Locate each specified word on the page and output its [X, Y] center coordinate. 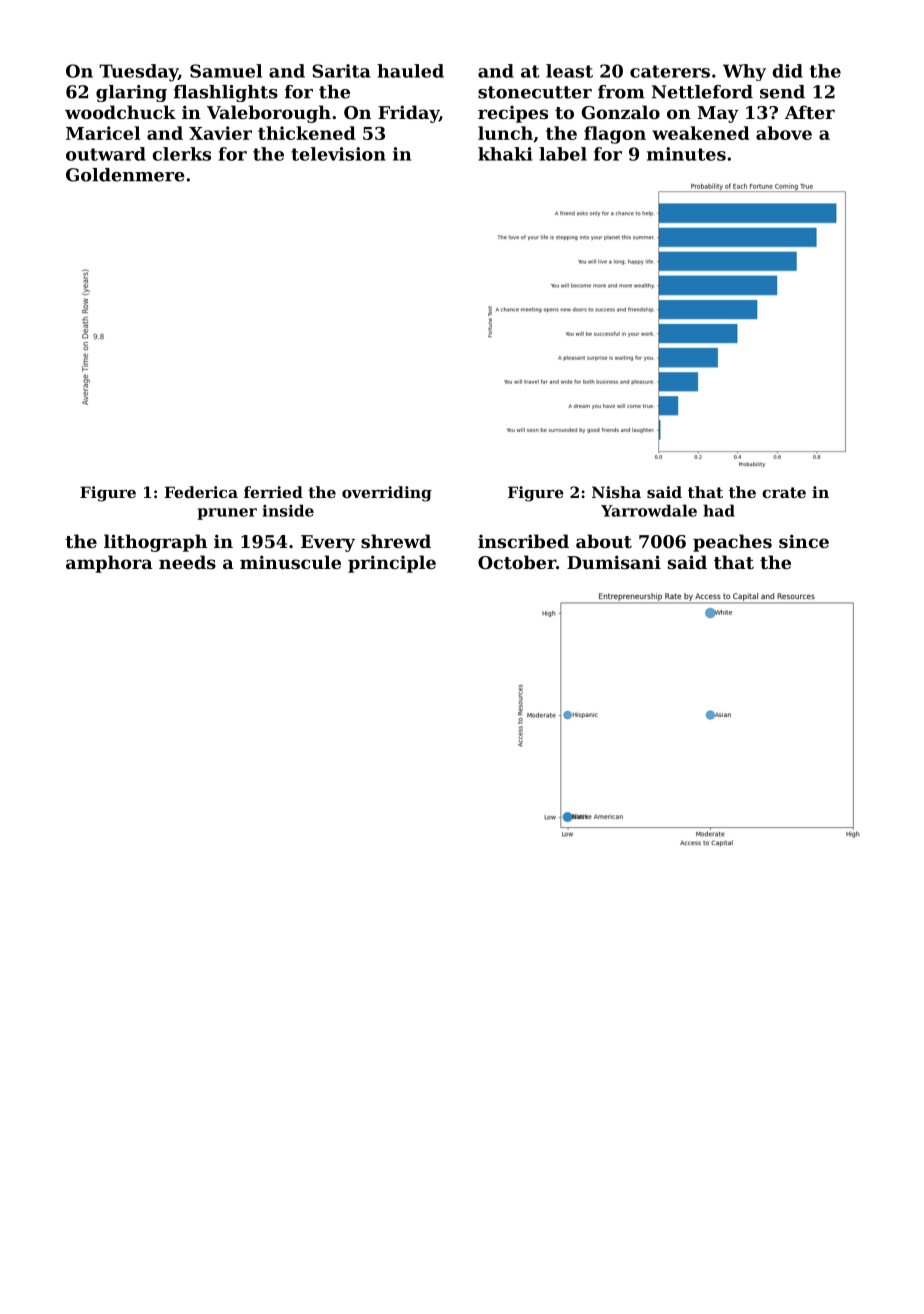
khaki [505, 154]
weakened [701, 133]
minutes [686, 154]
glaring [131, 93]
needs [187, 562]
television [338, 154]
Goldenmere [125, 175]
